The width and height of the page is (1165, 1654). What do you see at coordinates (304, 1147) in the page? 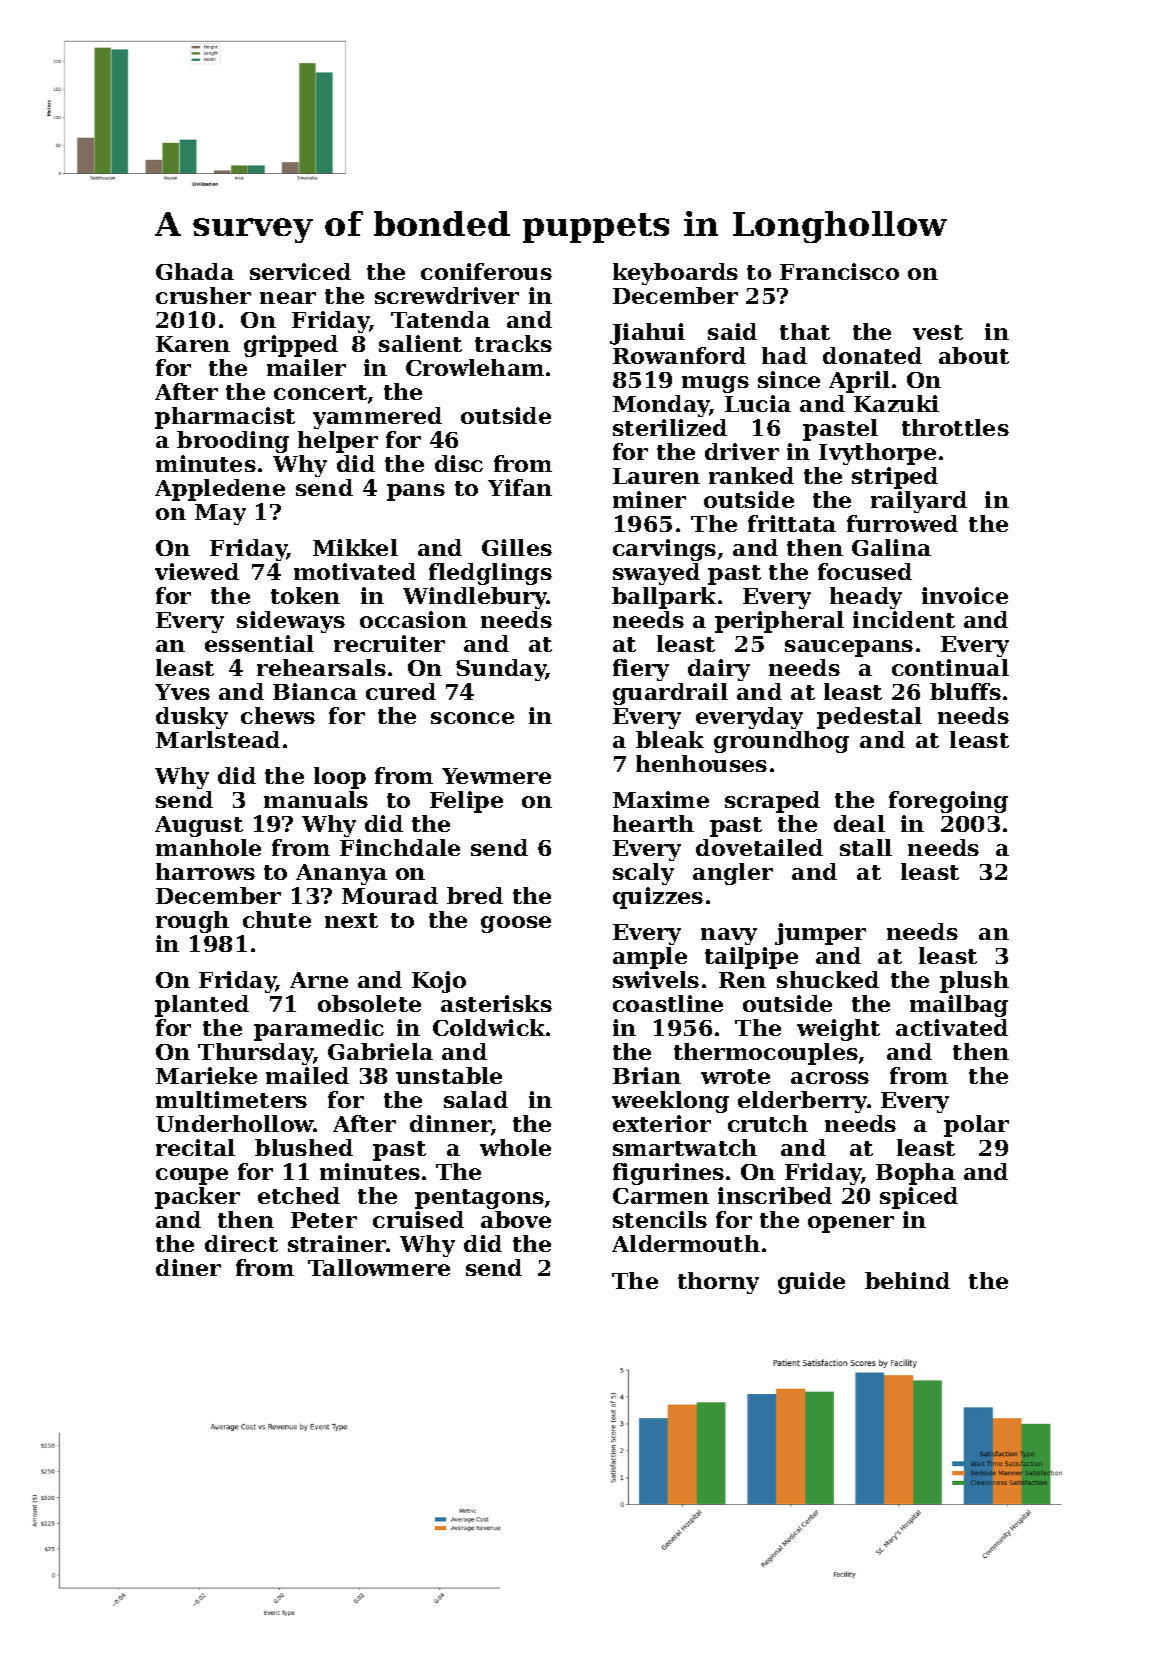
I see `blushed` at bounding box center [304, 1147].
